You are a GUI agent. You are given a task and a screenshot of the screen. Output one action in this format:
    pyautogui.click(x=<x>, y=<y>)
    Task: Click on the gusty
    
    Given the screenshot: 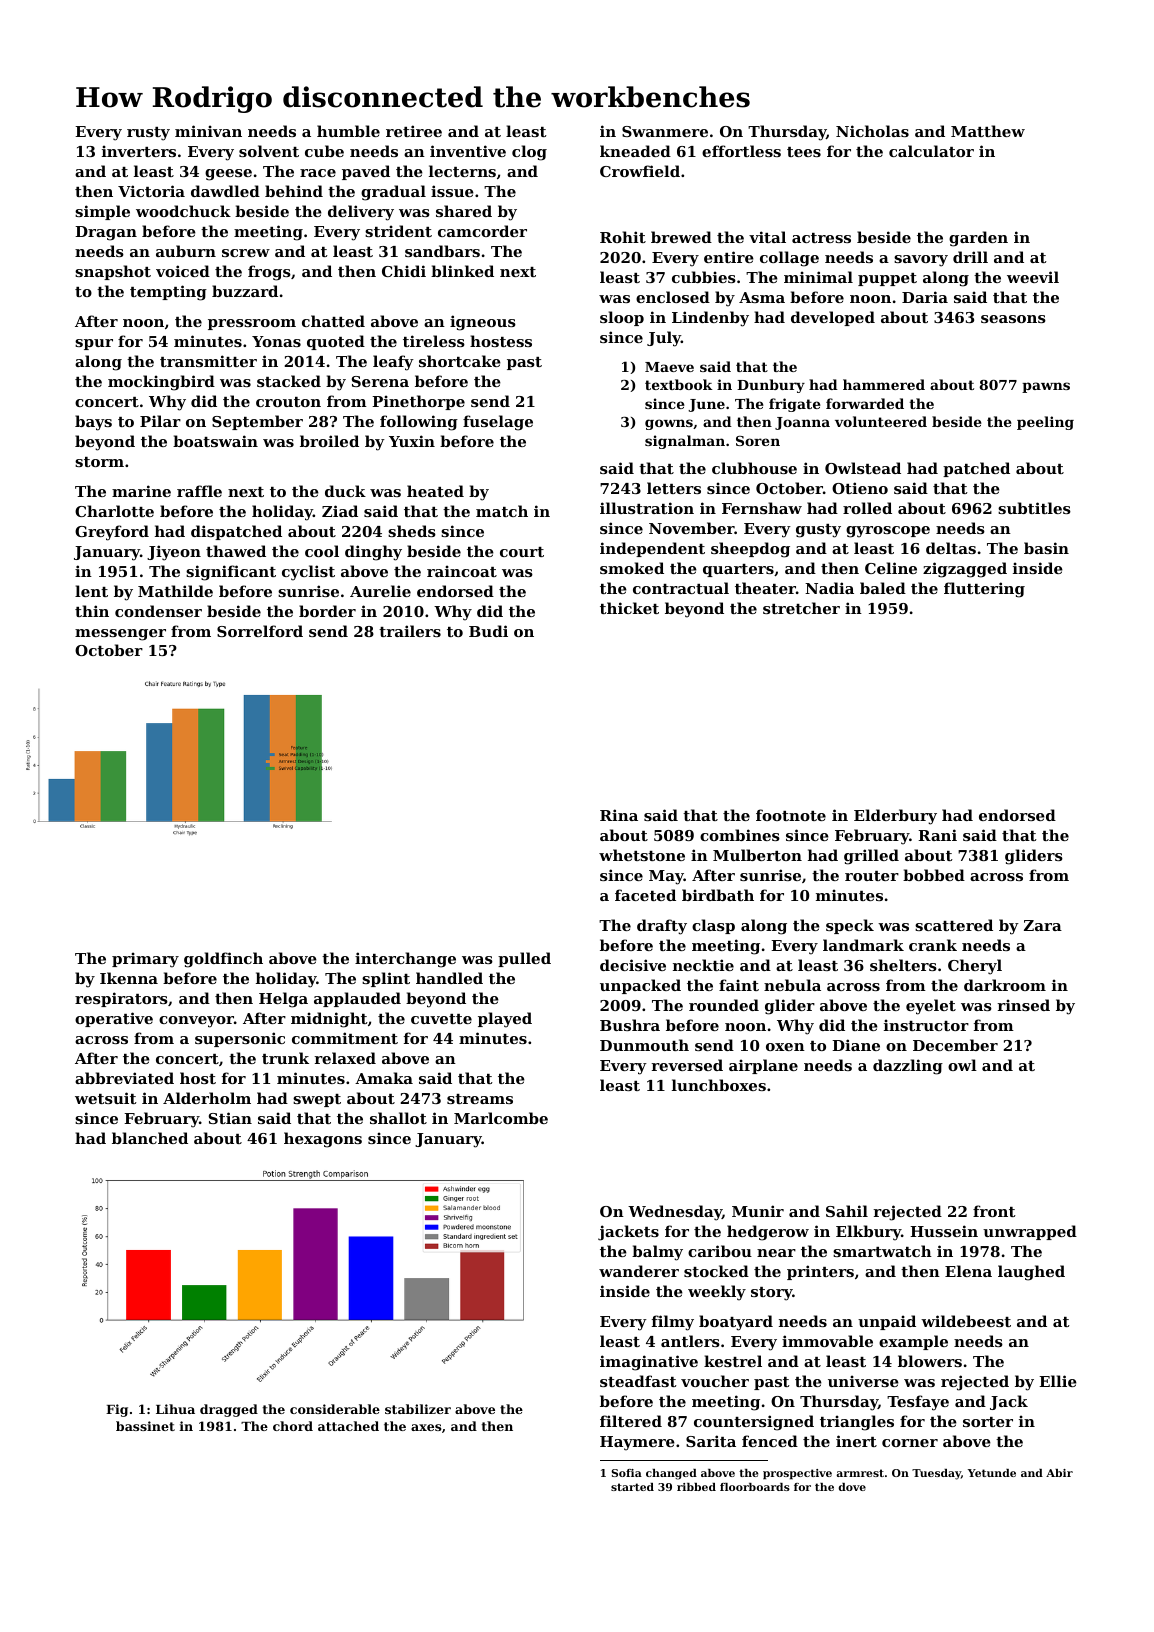 What is the action you would take?
    pyautogui.click(x=818, y=531)
